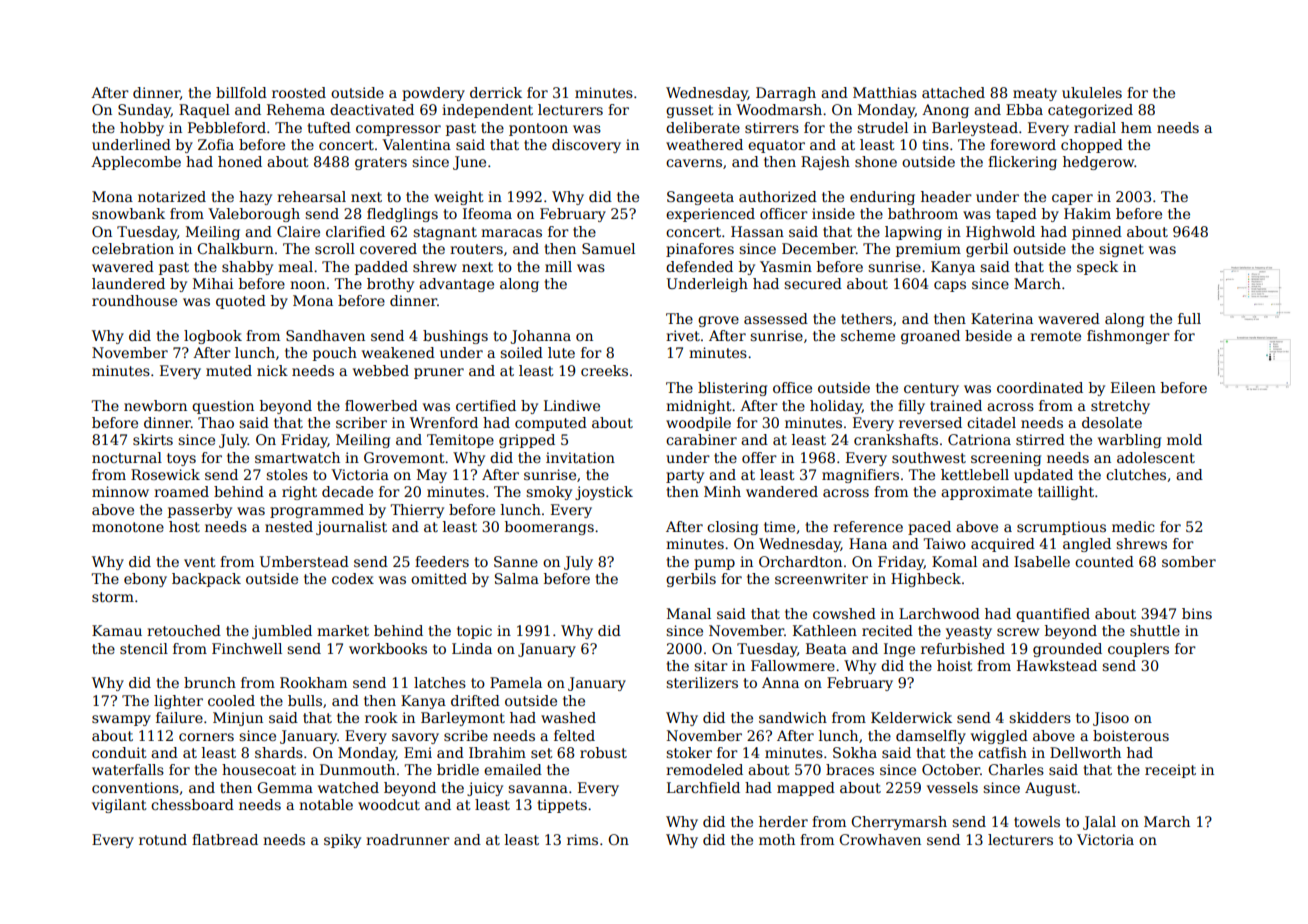 This screenshot has width=1308, height=924. I want to click on housecoat, so click(259, 769).
